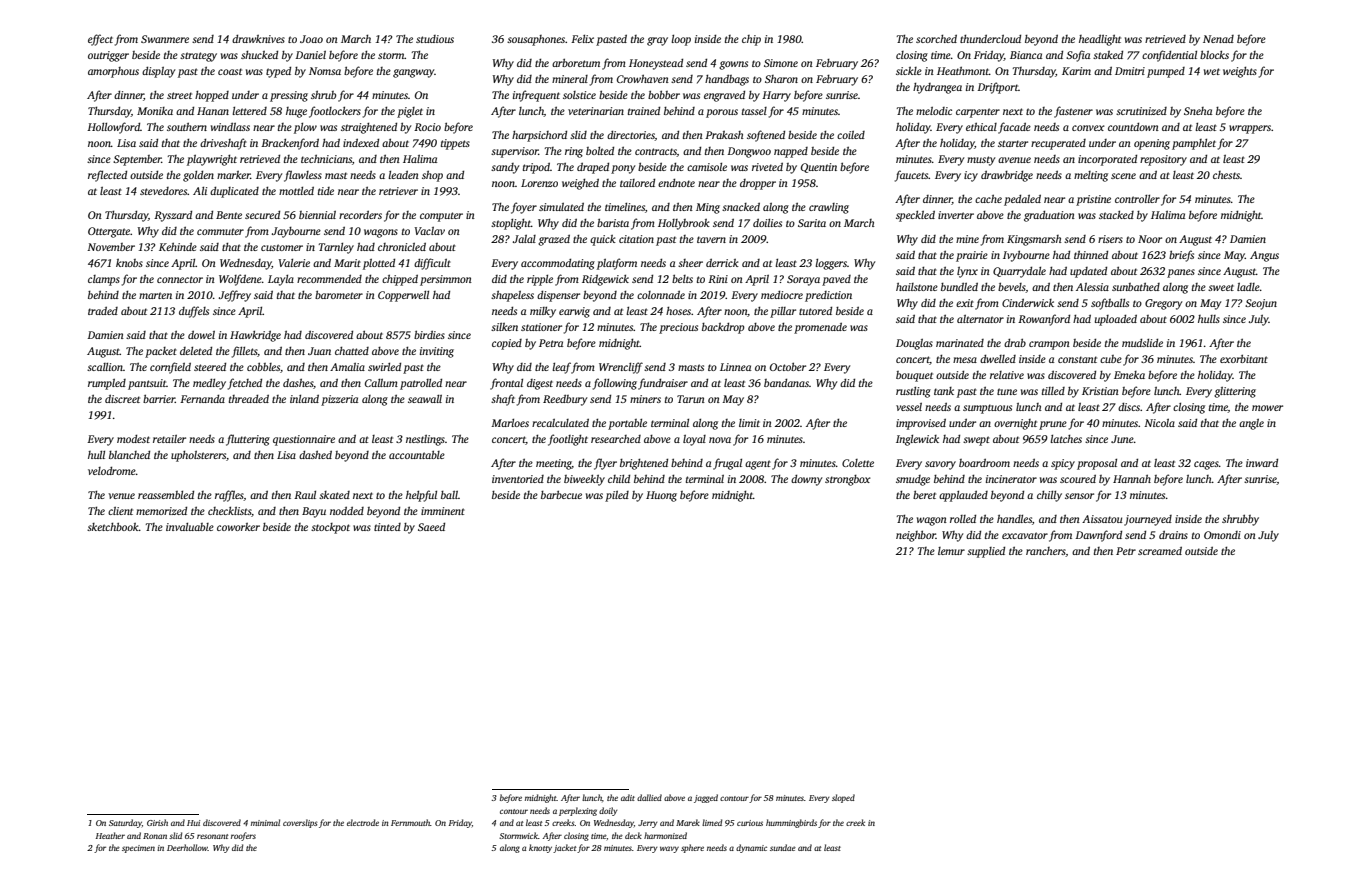 Image resolution: width=1372 pixels, height=887 pixels. Describe the element at coordinates (963, 70) in the screenshot. I see `Heathmont` at that location.
